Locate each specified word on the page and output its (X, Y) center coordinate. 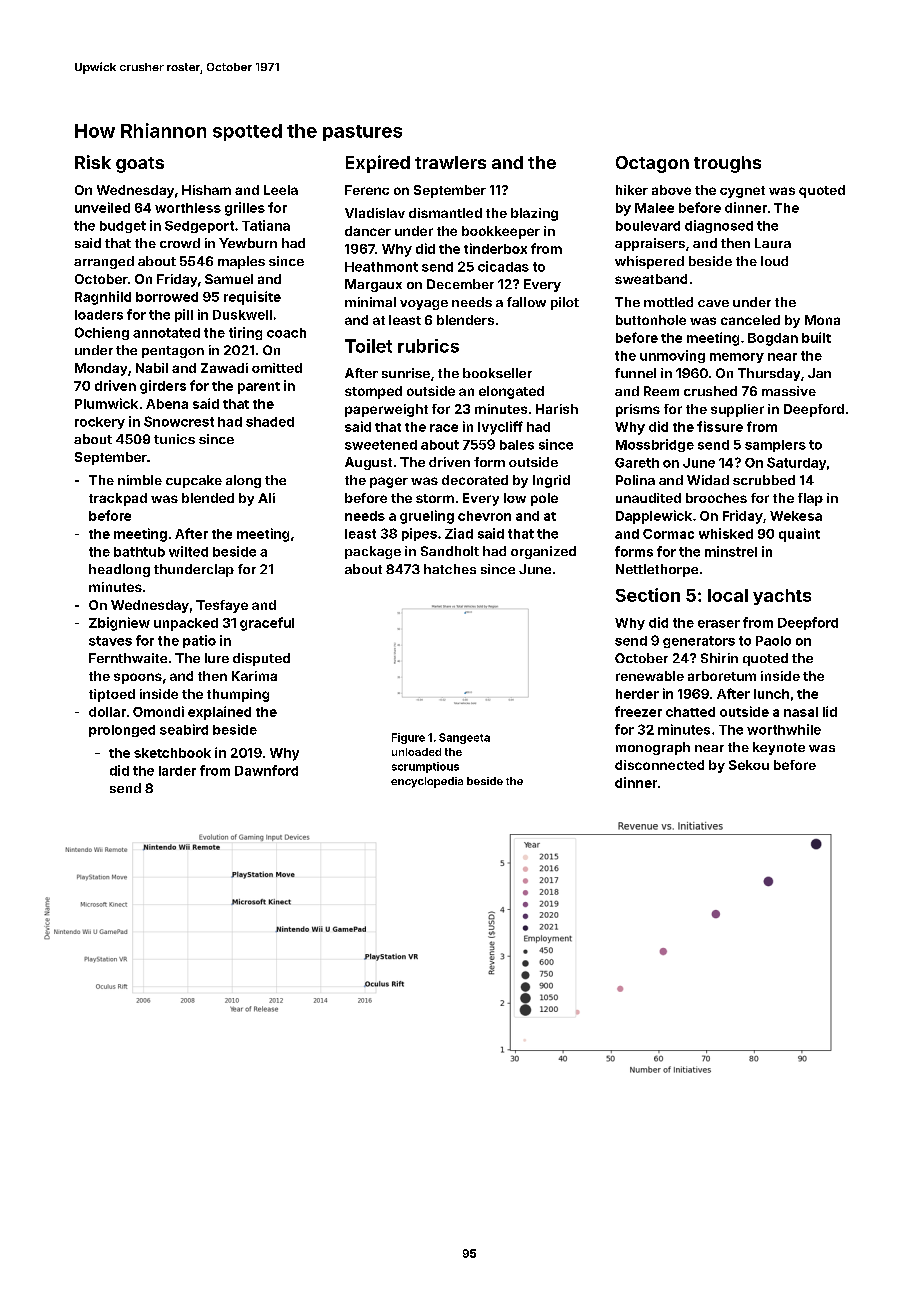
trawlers (450, 162)
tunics (174, 439)
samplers (775, 446)
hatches (450, 569)
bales (517, 445)
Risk (93, 162)
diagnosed (719, 226)
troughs (727, 164)
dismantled (445, 213)
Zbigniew (119, 624)
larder (177, 771)
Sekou (749, 765)
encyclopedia (427, 782)
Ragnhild (103, 298)
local (728, 595)
